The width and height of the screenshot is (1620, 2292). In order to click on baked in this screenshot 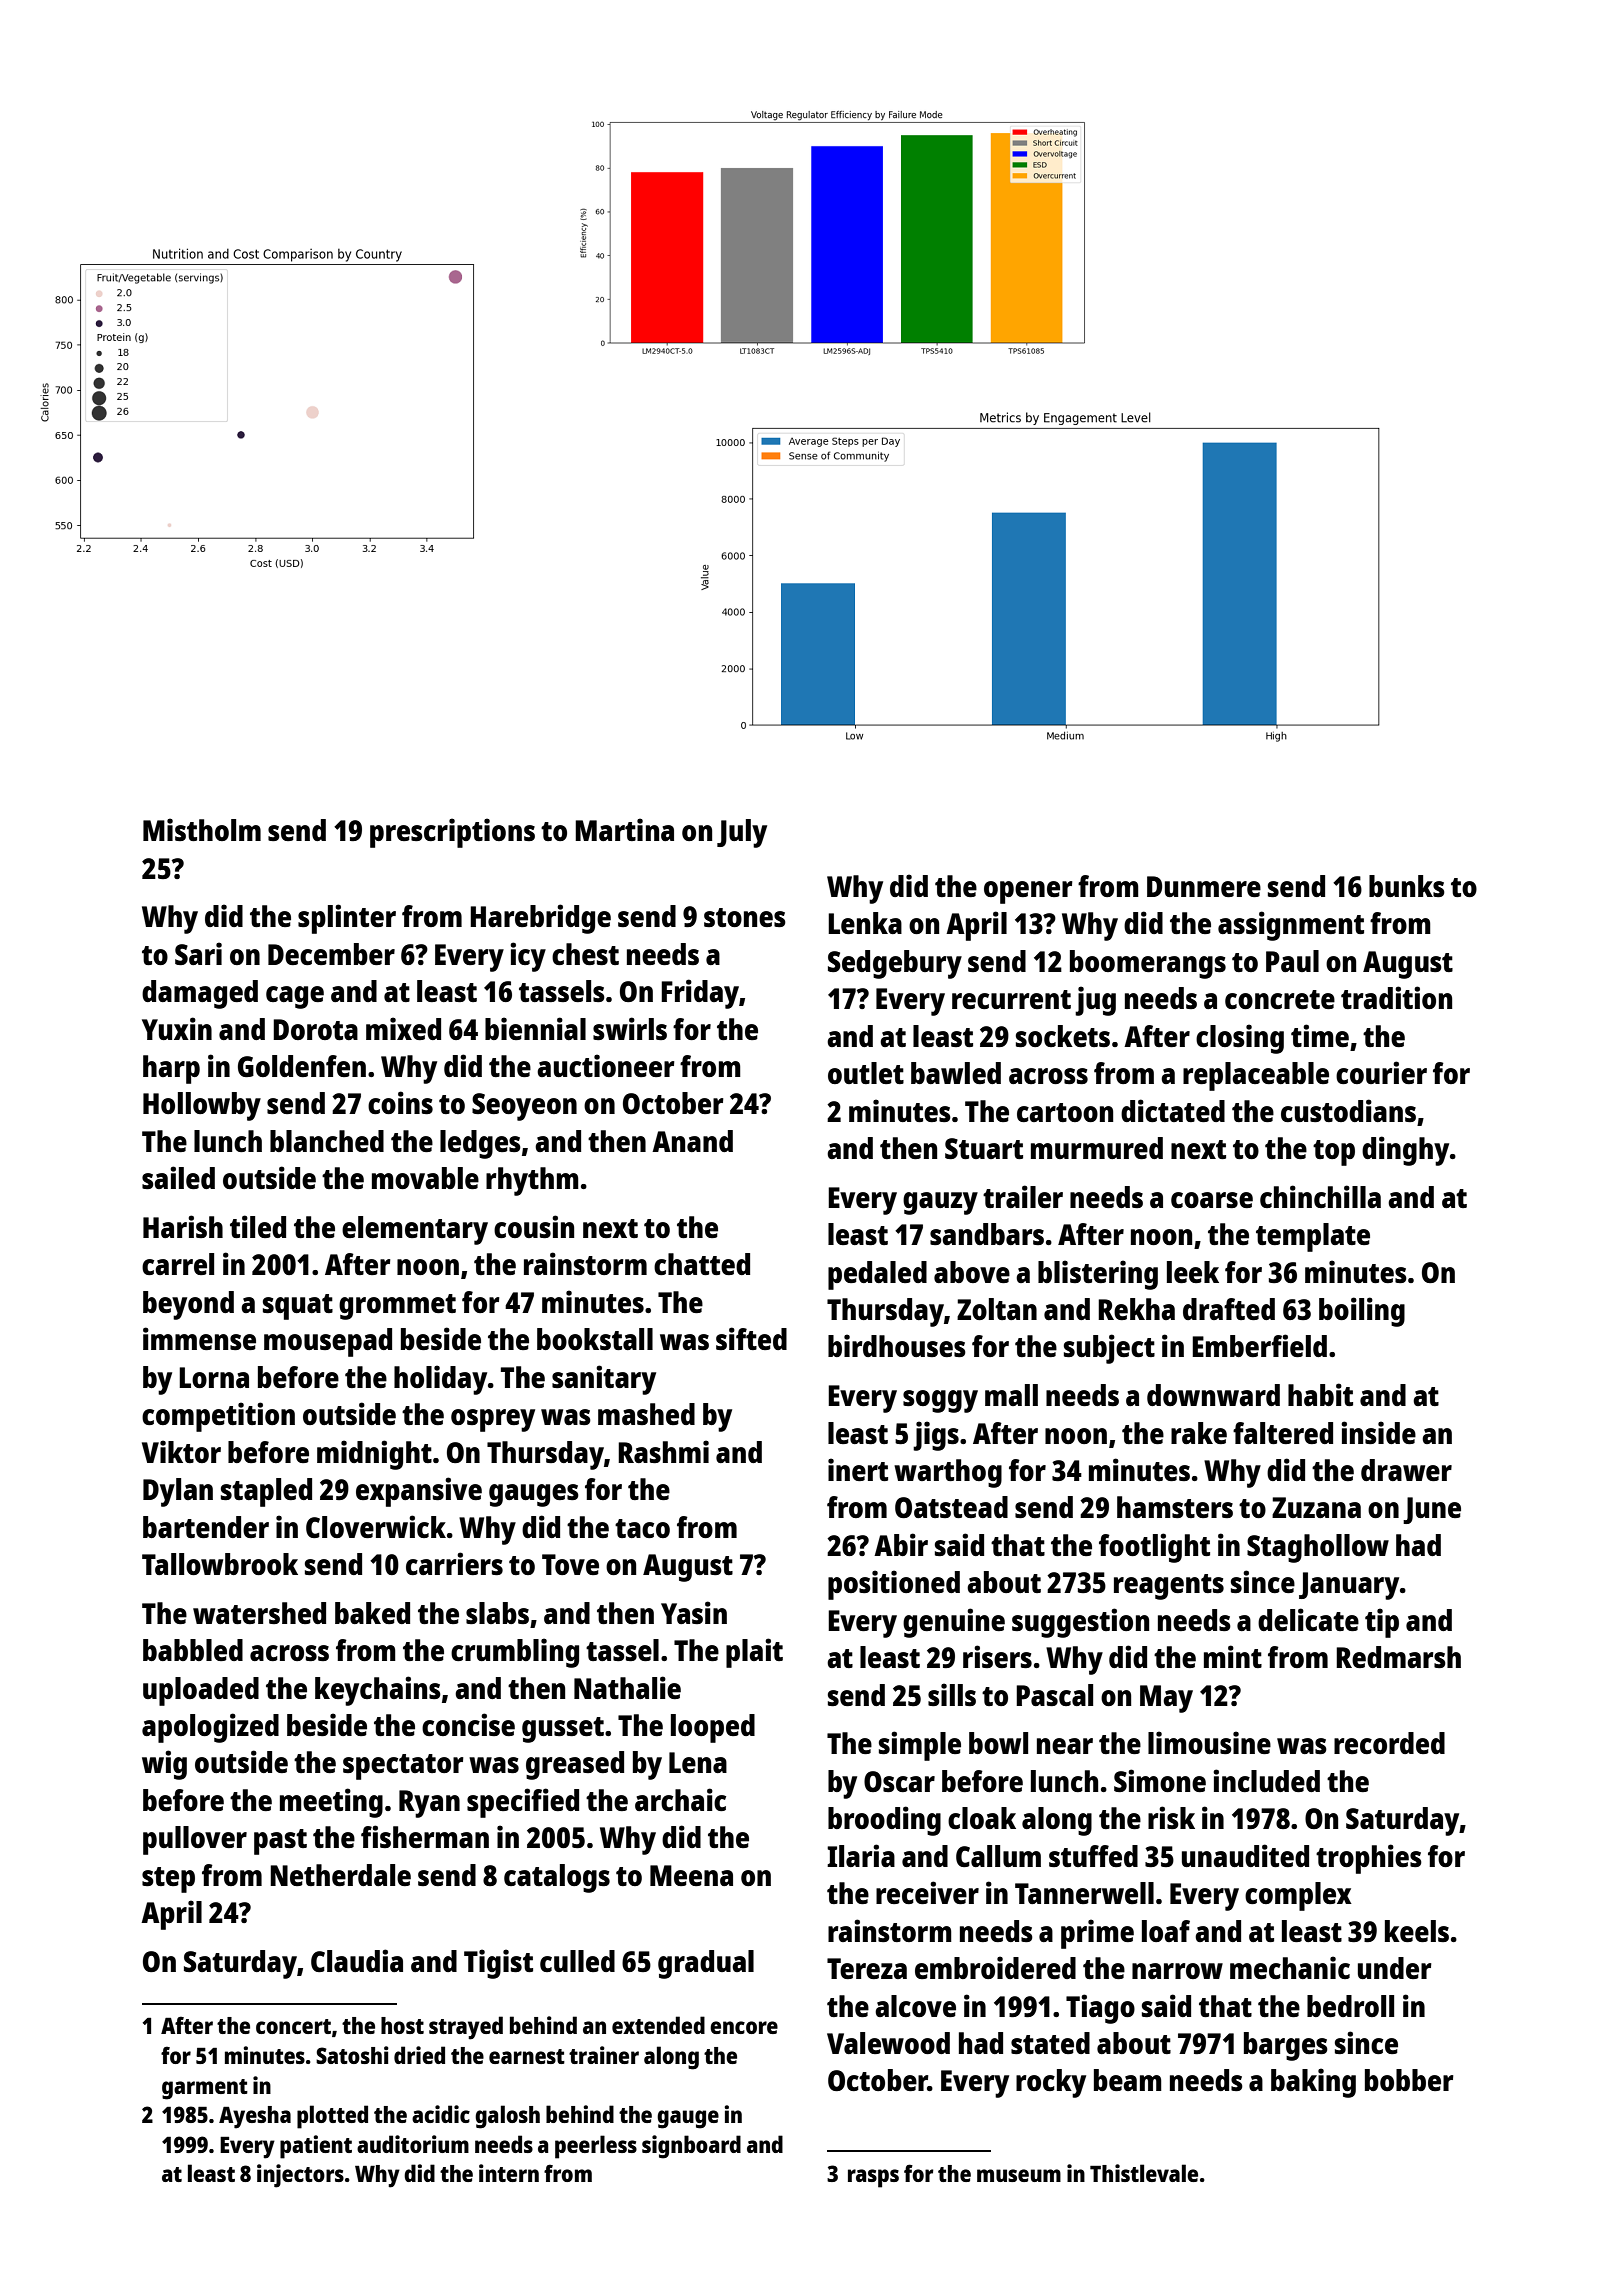, I will do `click(372, 1613)`.
